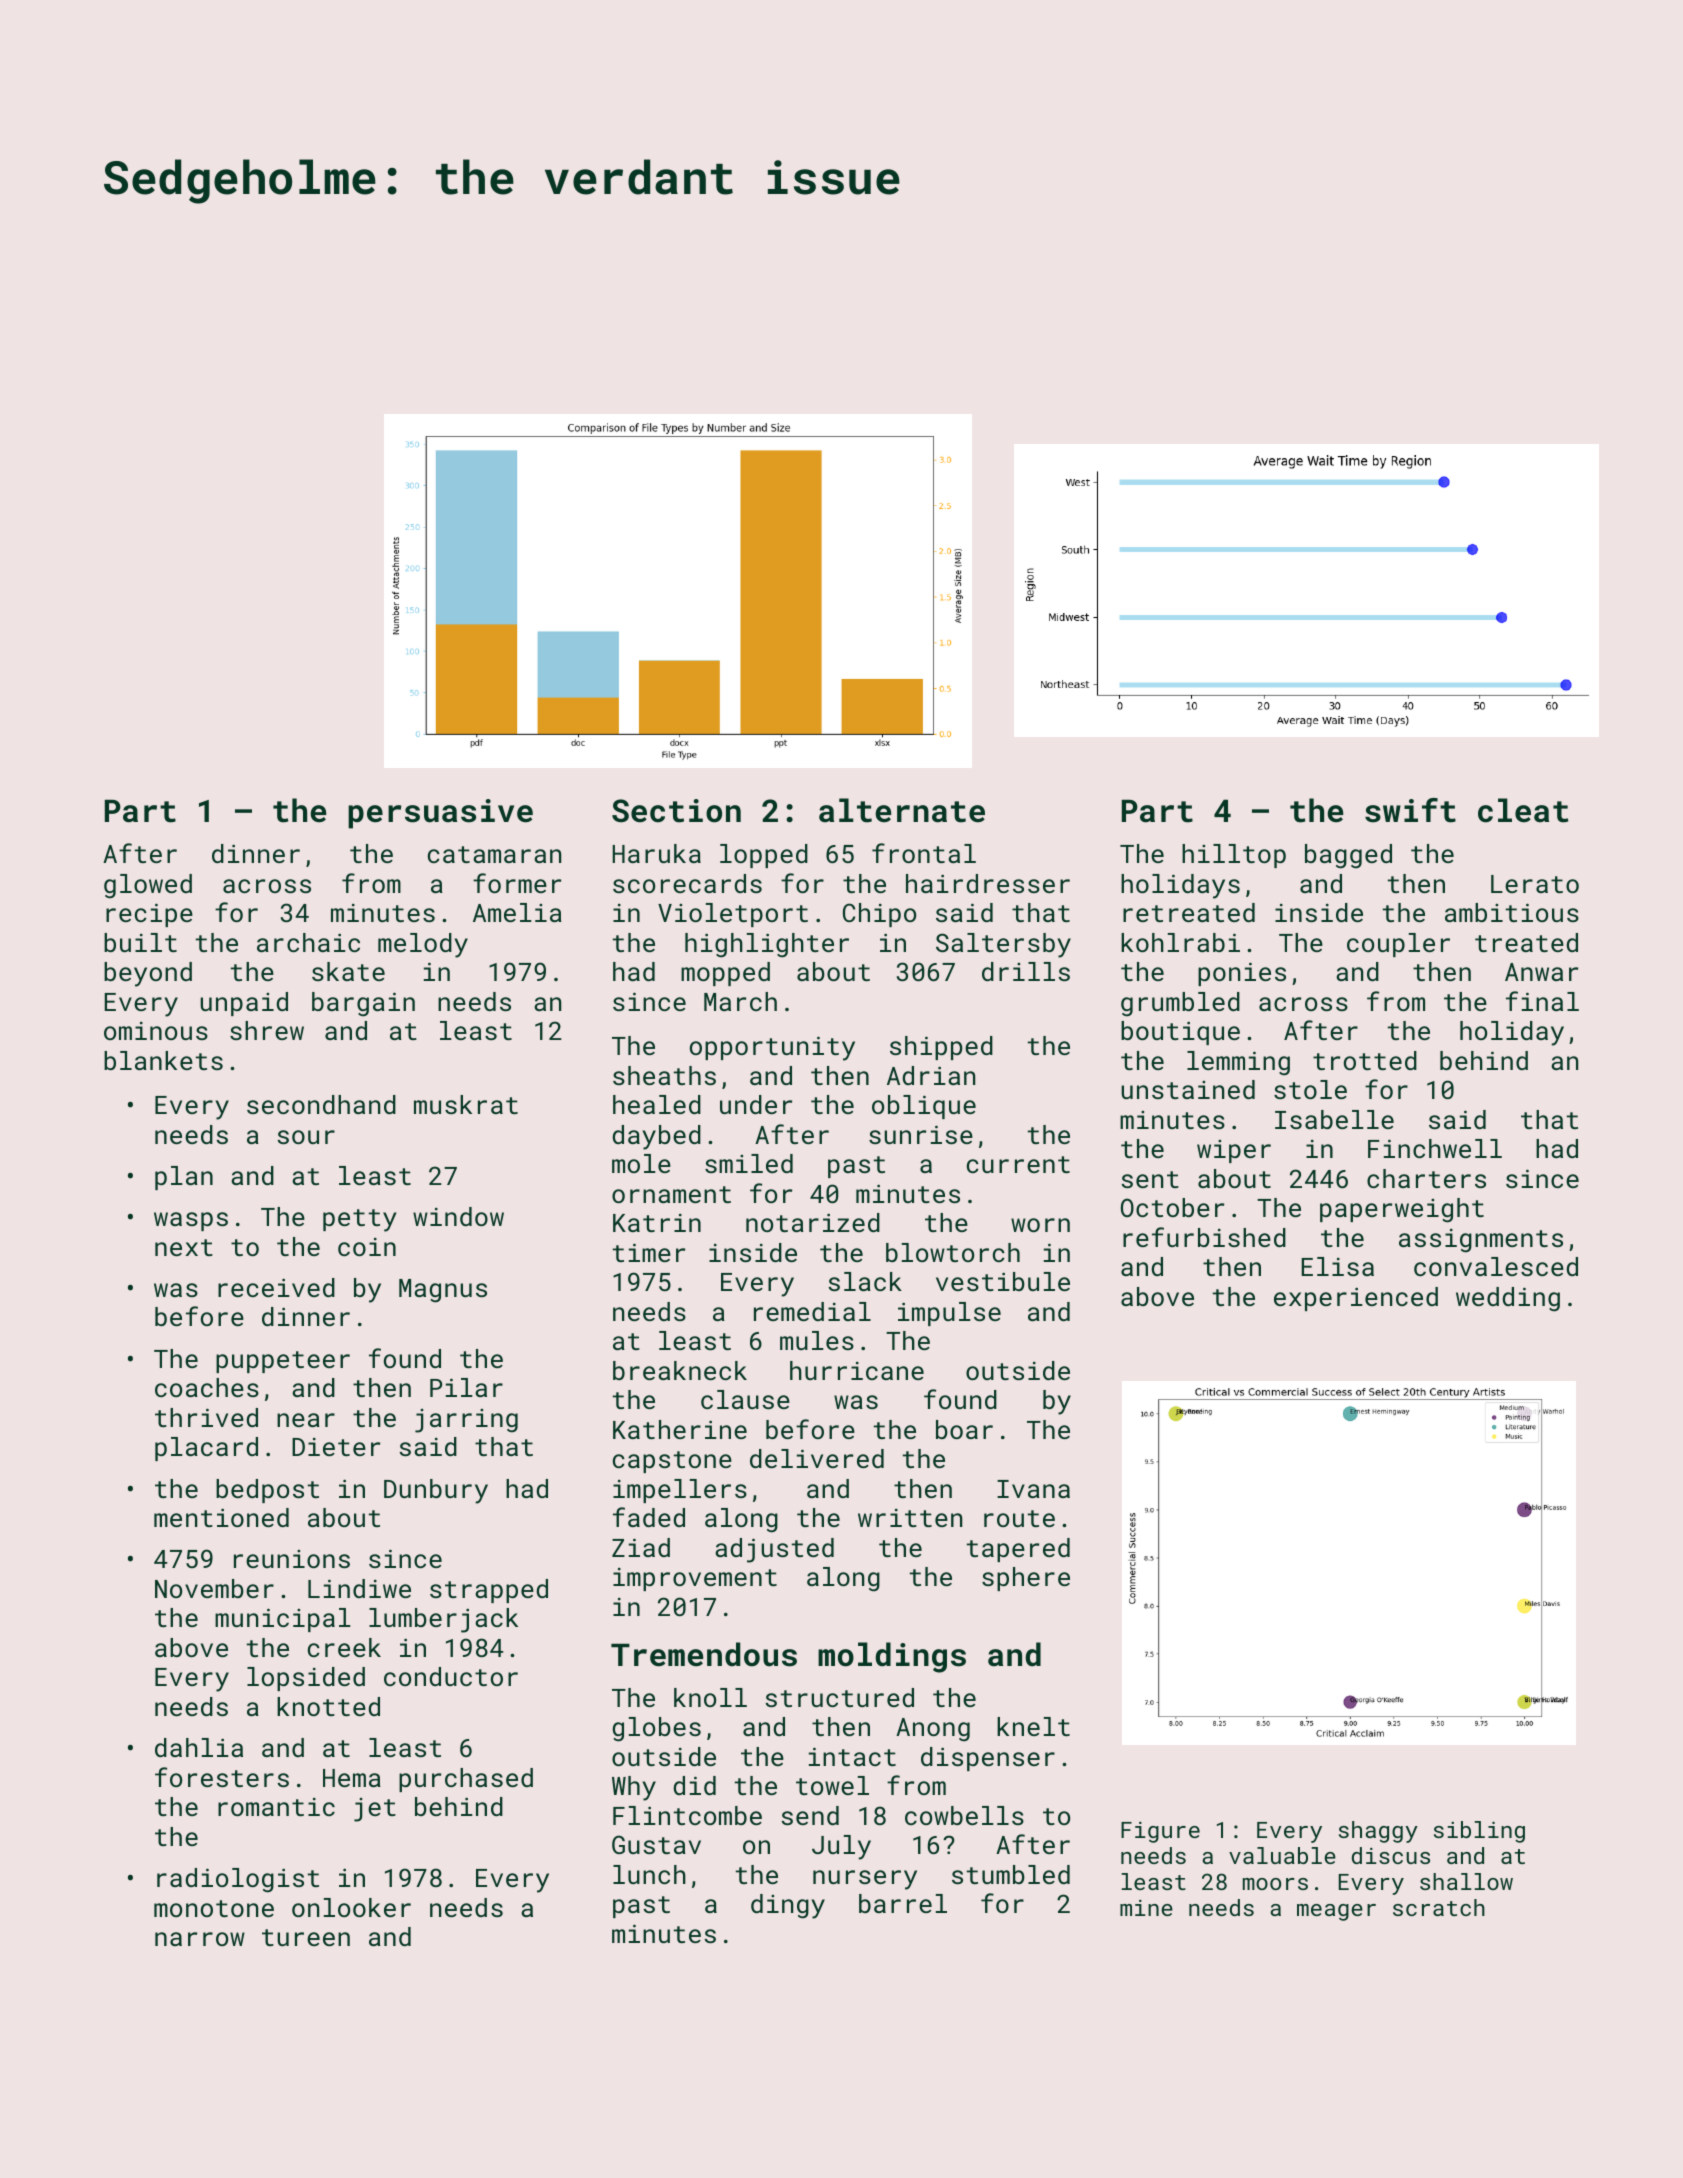 The width and height of the document is (1683, 2178). What do you see at coordinates (1336, 1912) in the document?
I see `meager` at bounding box center [1336, 1912].
